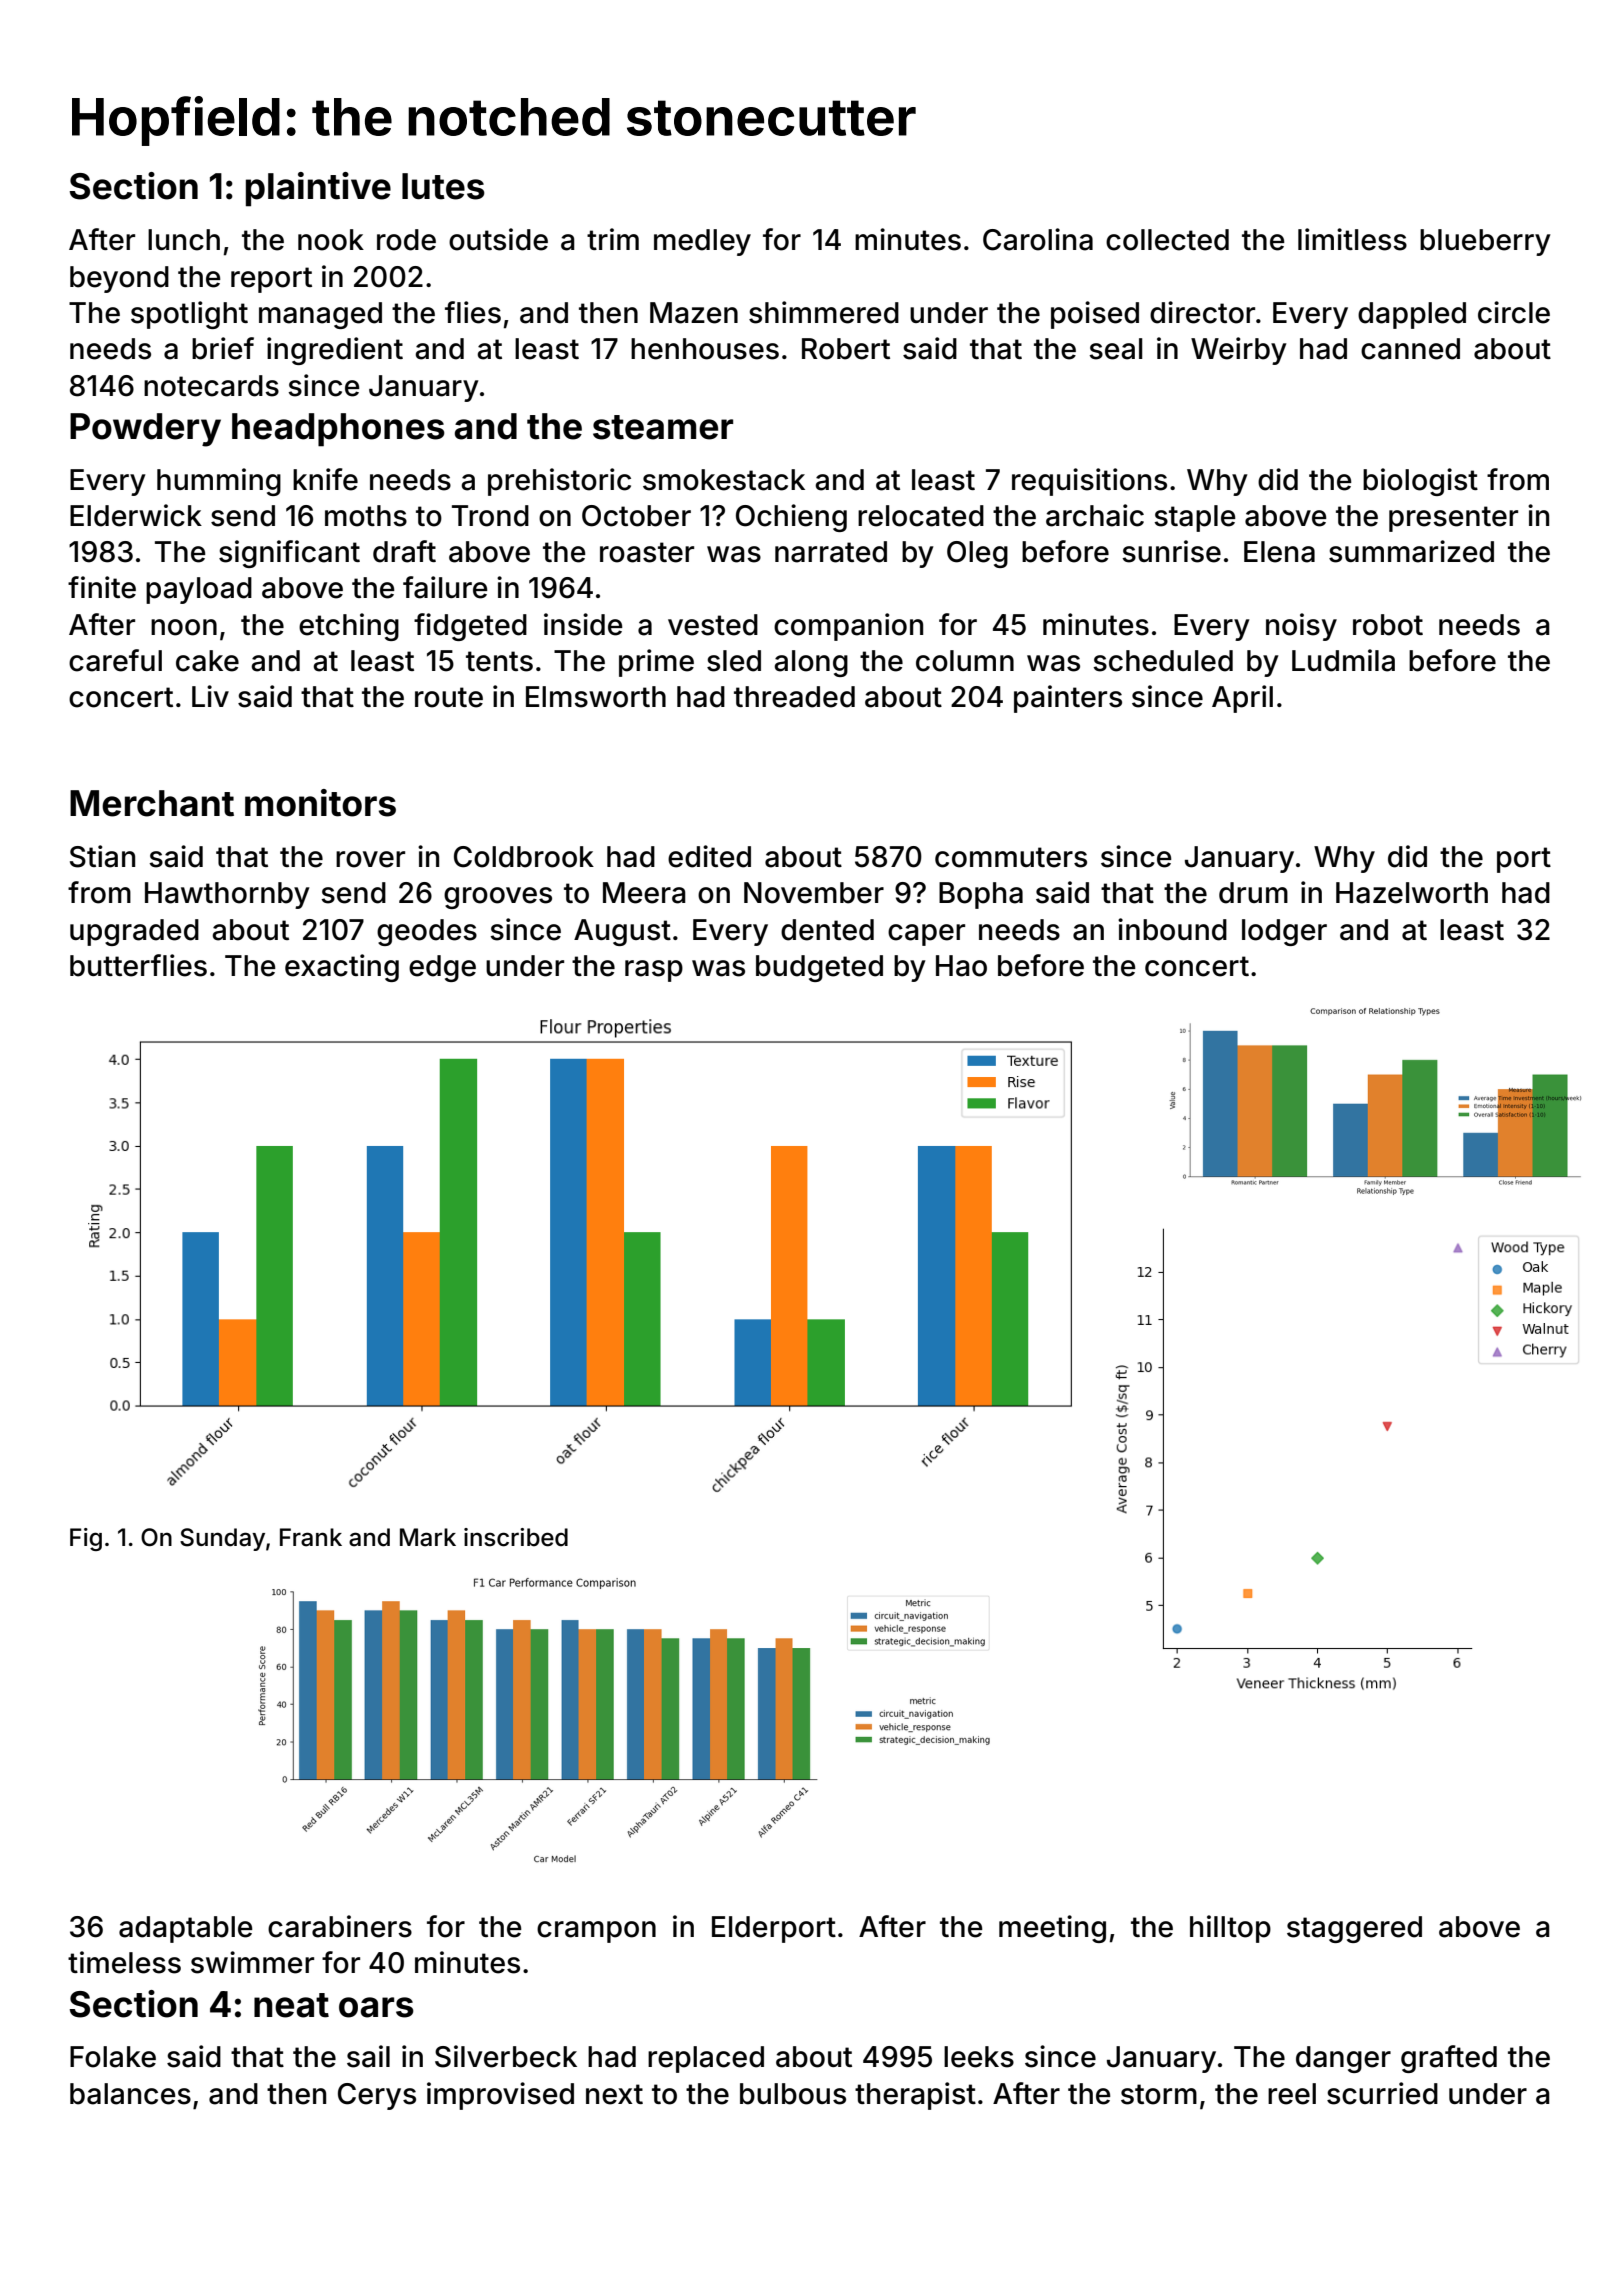 The image size is (1620, 2292). Describe the element at coordinates (311, 1537) in the image. I see `Frank` at that location.
